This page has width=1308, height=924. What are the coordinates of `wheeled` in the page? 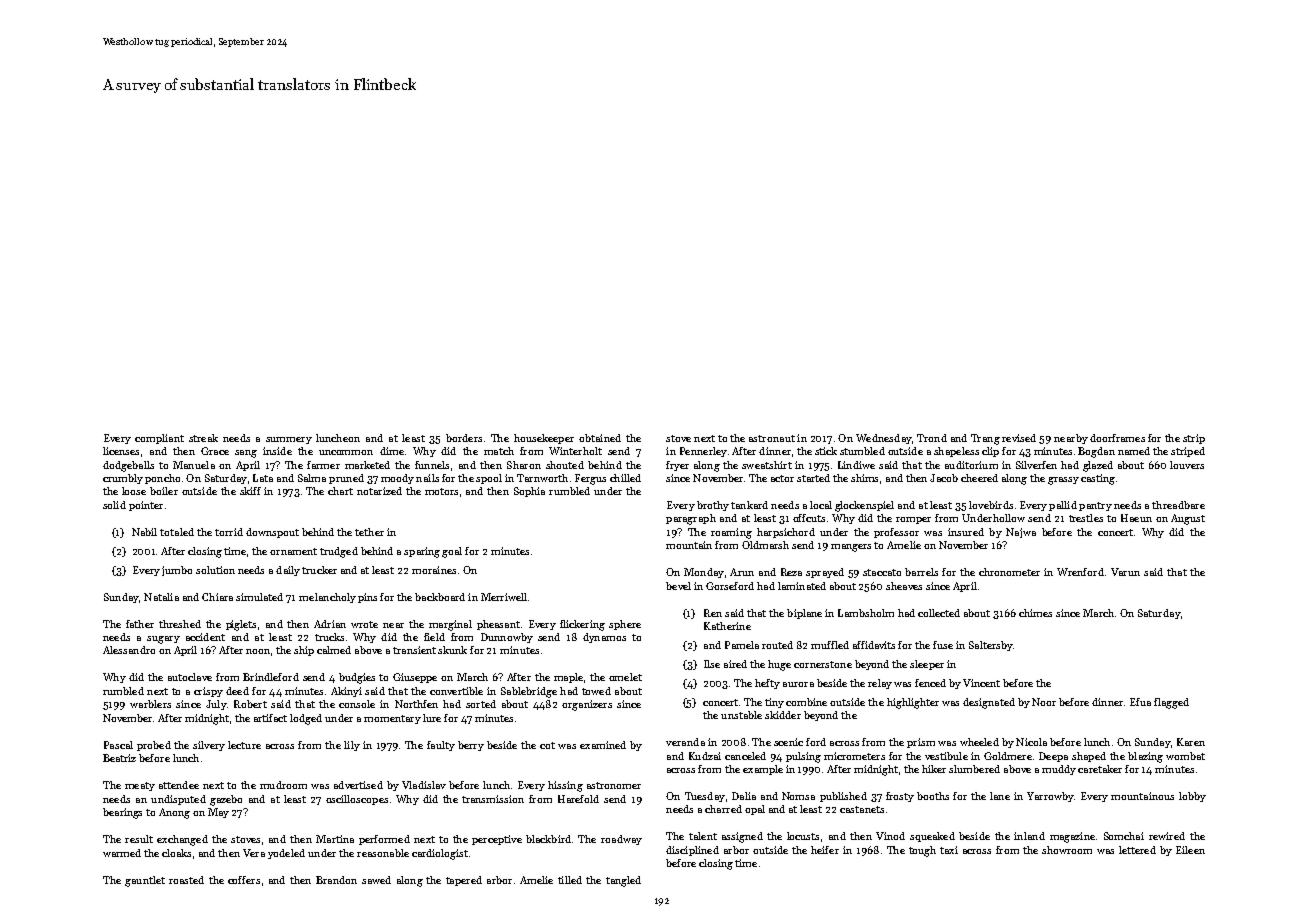 It's located at (979, 742).
